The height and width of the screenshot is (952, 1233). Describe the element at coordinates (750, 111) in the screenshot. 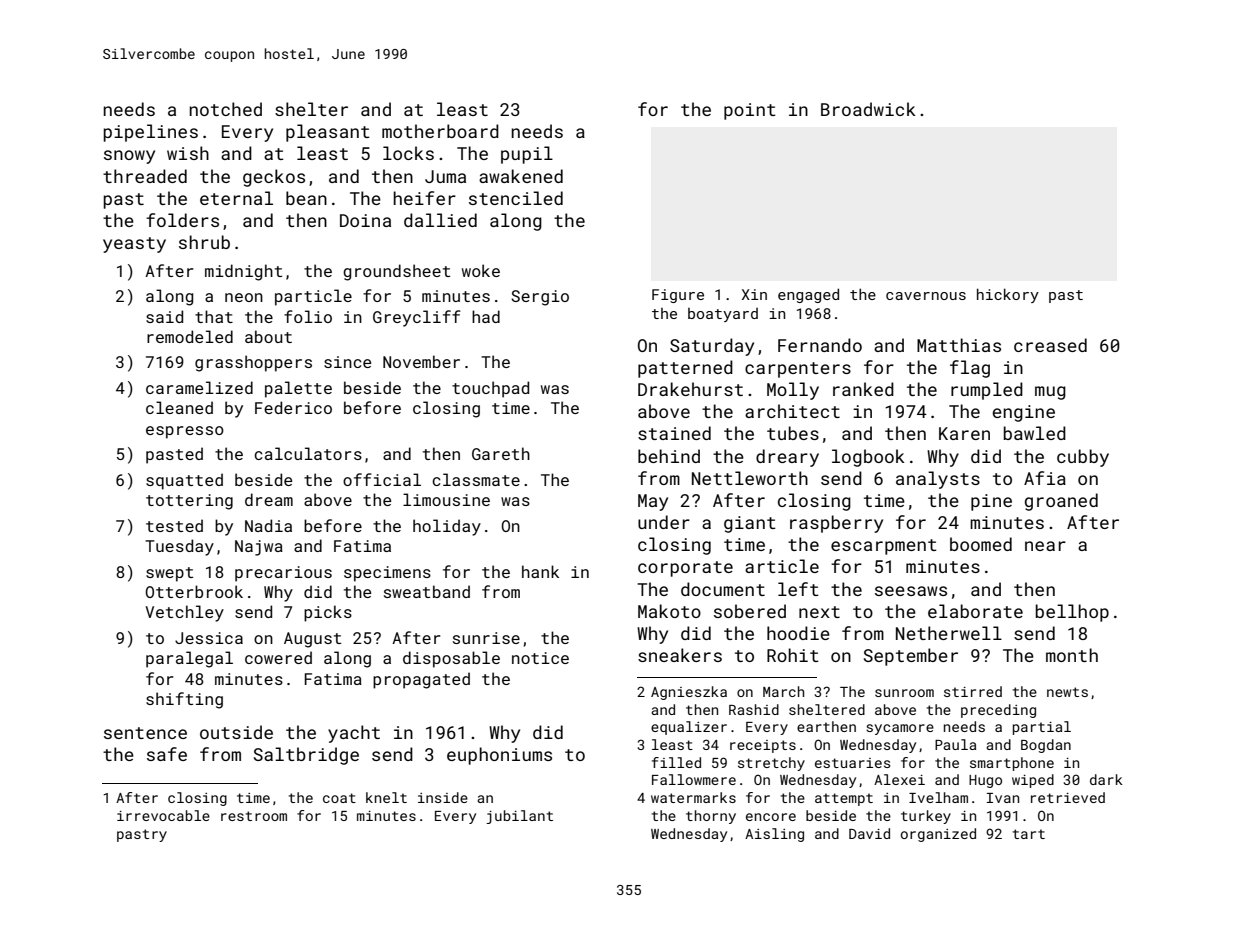

I see `point` at that location.
